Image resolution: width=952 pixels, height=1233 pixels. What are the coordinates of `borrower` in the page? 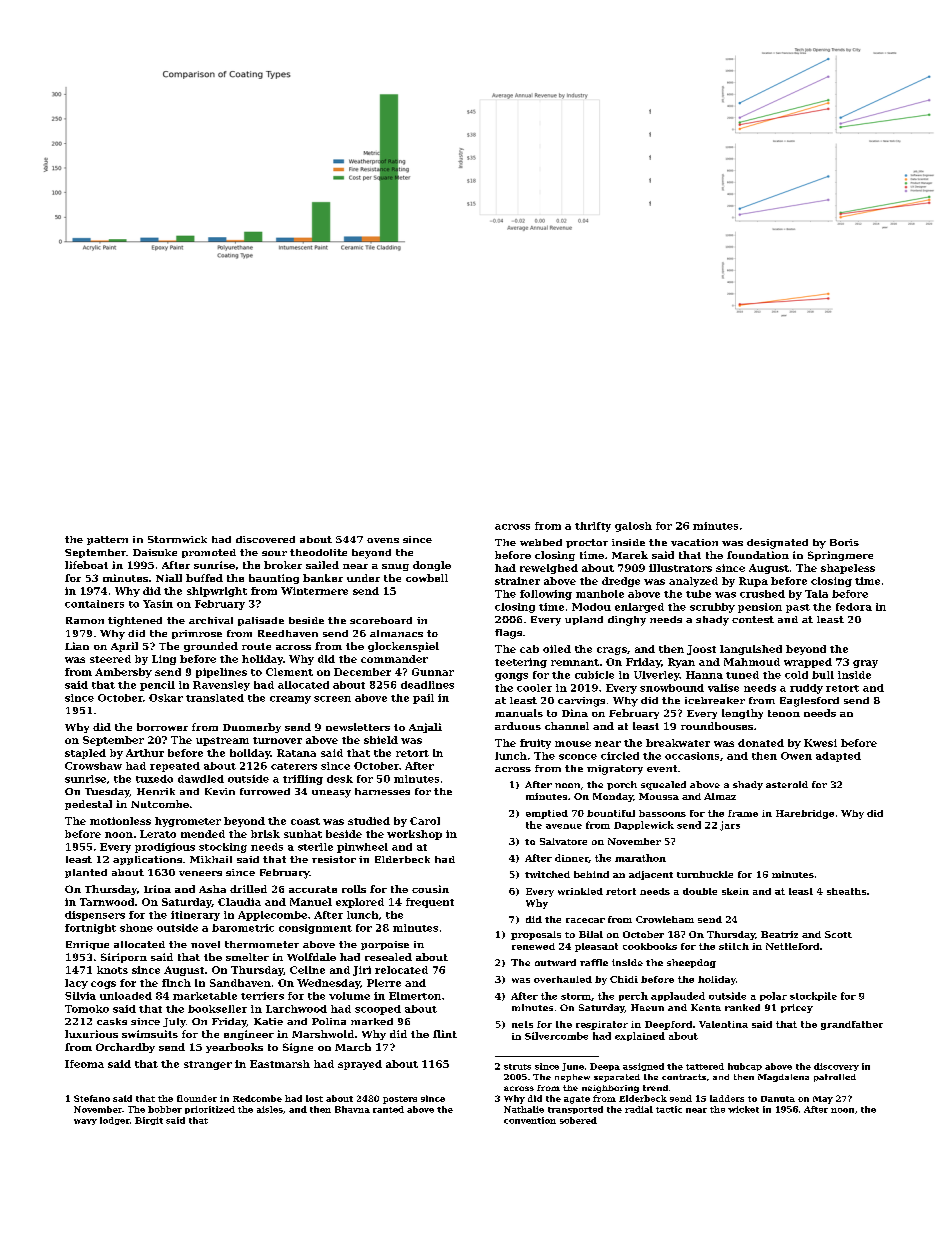 It's located at (162, 727).
